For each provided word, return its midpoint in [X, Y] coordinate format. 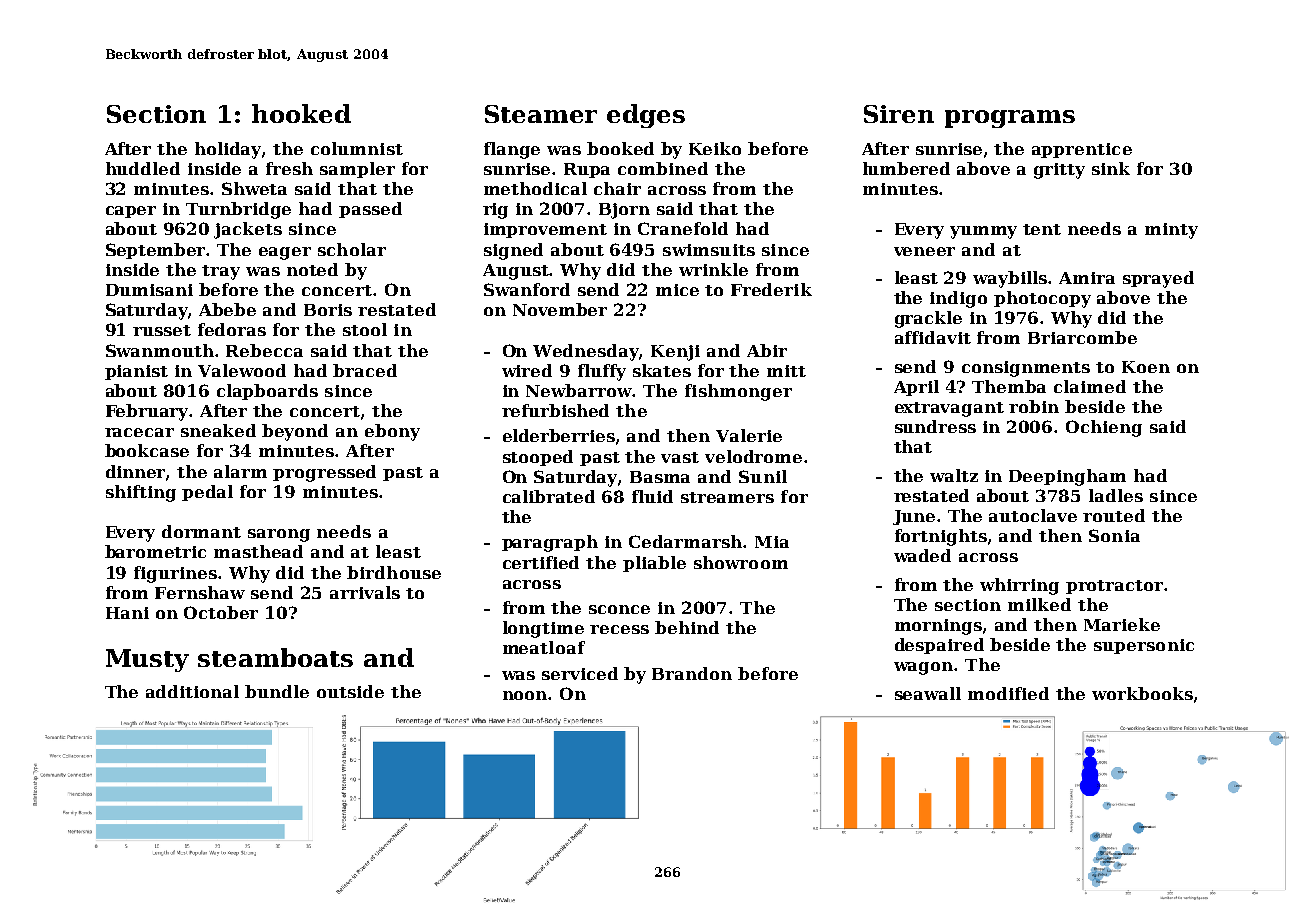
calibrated [549, 496]
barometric [155, 551]
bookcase [147, 450]
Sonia [1114, 535]
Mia [772, 542]
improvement [545, 230]
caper [131, 212]
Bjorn [624, 211]
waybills [1011, 279]
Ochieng [1104, 428]
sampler [357, 170]
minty [1171, 231]
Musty [147, 660]
